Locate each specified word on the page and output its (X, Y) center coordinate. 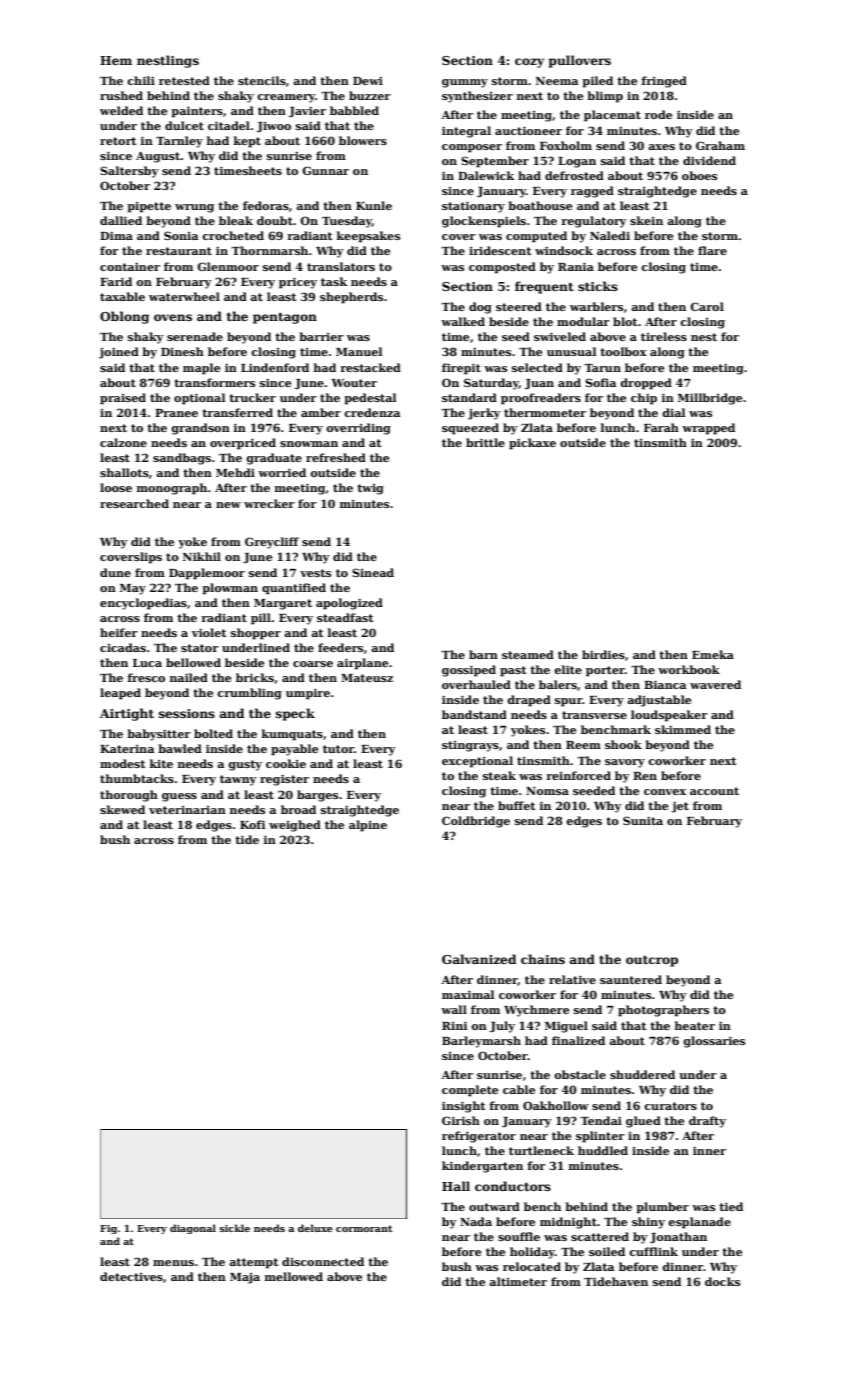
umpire (308, 694)
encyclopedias (143, 604)
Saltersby (129, 172)
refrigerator (479, 1137)
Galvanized (479, 959)
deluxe (315, 1228)
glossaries (714, 1042)
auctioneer (528, 130)
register (284, 780)
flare (712, 250)
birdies (603, 654)
